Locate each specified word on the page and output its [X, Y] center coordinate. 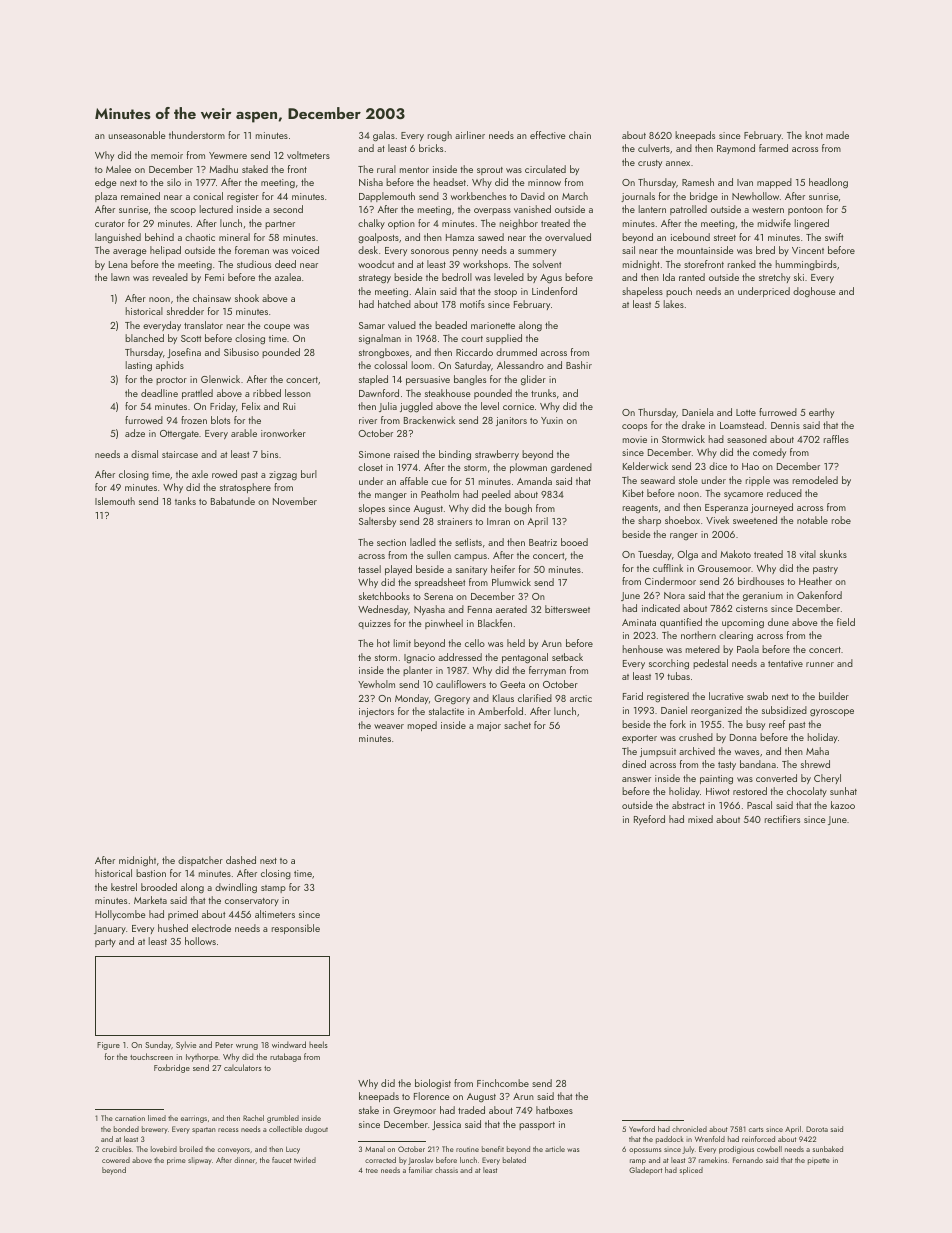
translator [203, 325]
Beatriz [543, 542]
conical [208, 196]
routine [467, 1149]
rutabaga [285, 1057]
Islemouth [115, 501]
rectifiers [782, 819]
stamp [273, 889]
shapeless [642, 292]
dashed [241, 860]
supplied [504, 339]
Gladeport [645, 1171]
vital [808, 554]
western [768, 210]
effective [548, 135]
